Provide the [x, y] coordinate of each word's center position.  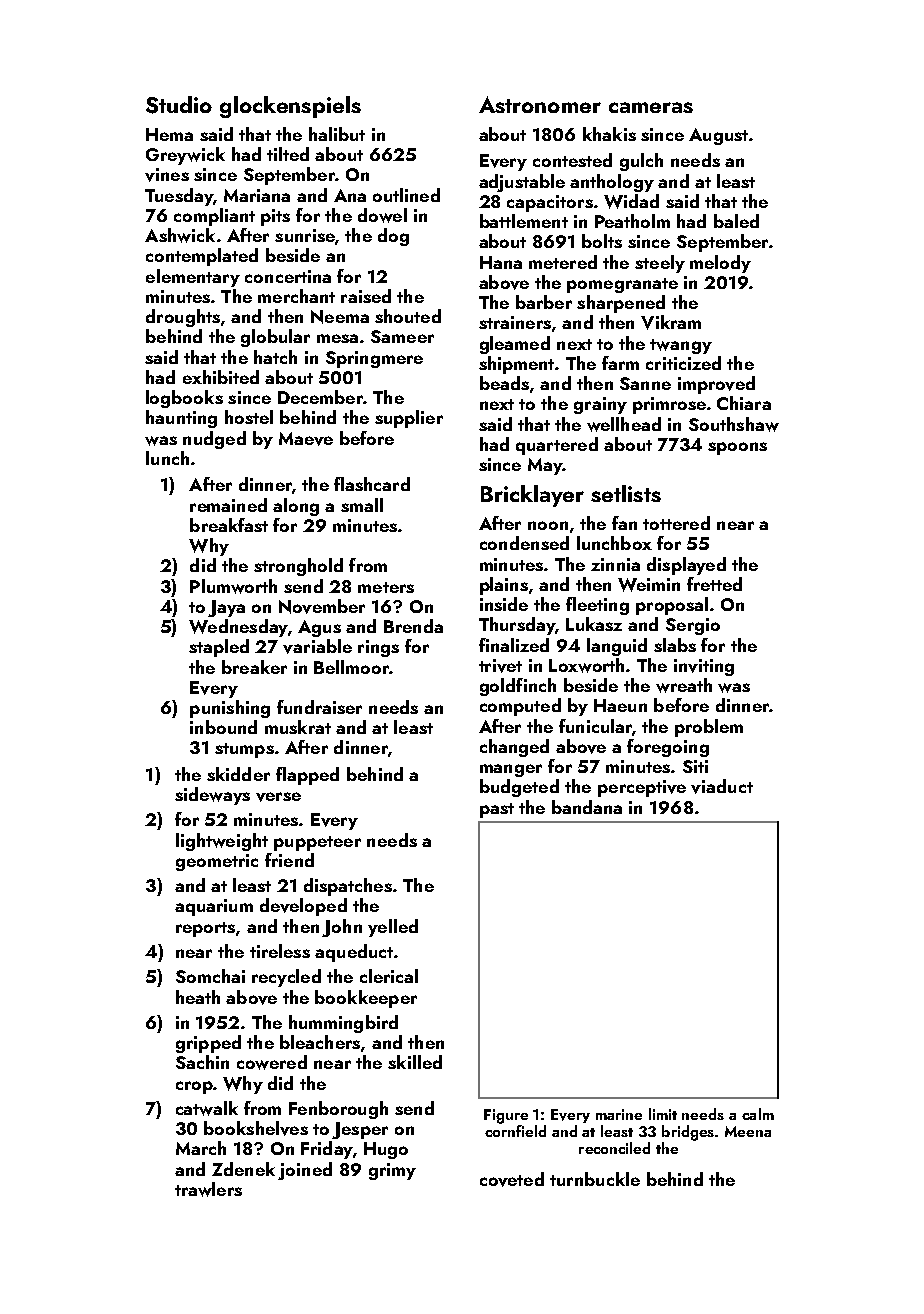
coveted [512, 1179]
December [320, 397]
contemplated [202, 257]
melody [720, 264]
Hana [501, 262]
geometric [217, 862]
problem [709, 728]
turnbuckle [595, 1179]
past [497, 810]
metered [563, 262]
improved [716, 385]
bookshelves [256, 1128]
